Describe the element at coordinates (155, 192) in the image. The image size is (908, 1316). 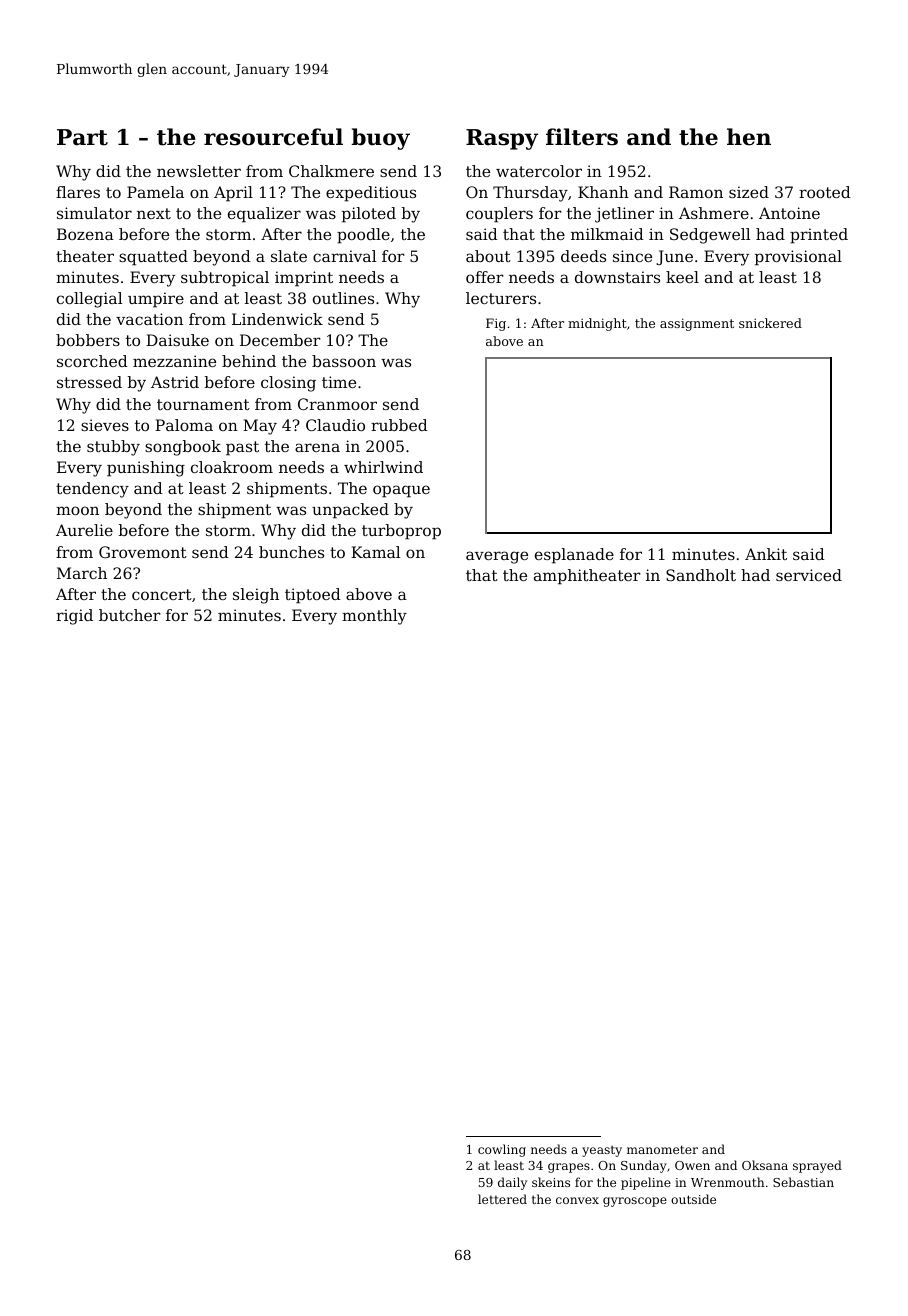
I see `Pamela` at that location.
